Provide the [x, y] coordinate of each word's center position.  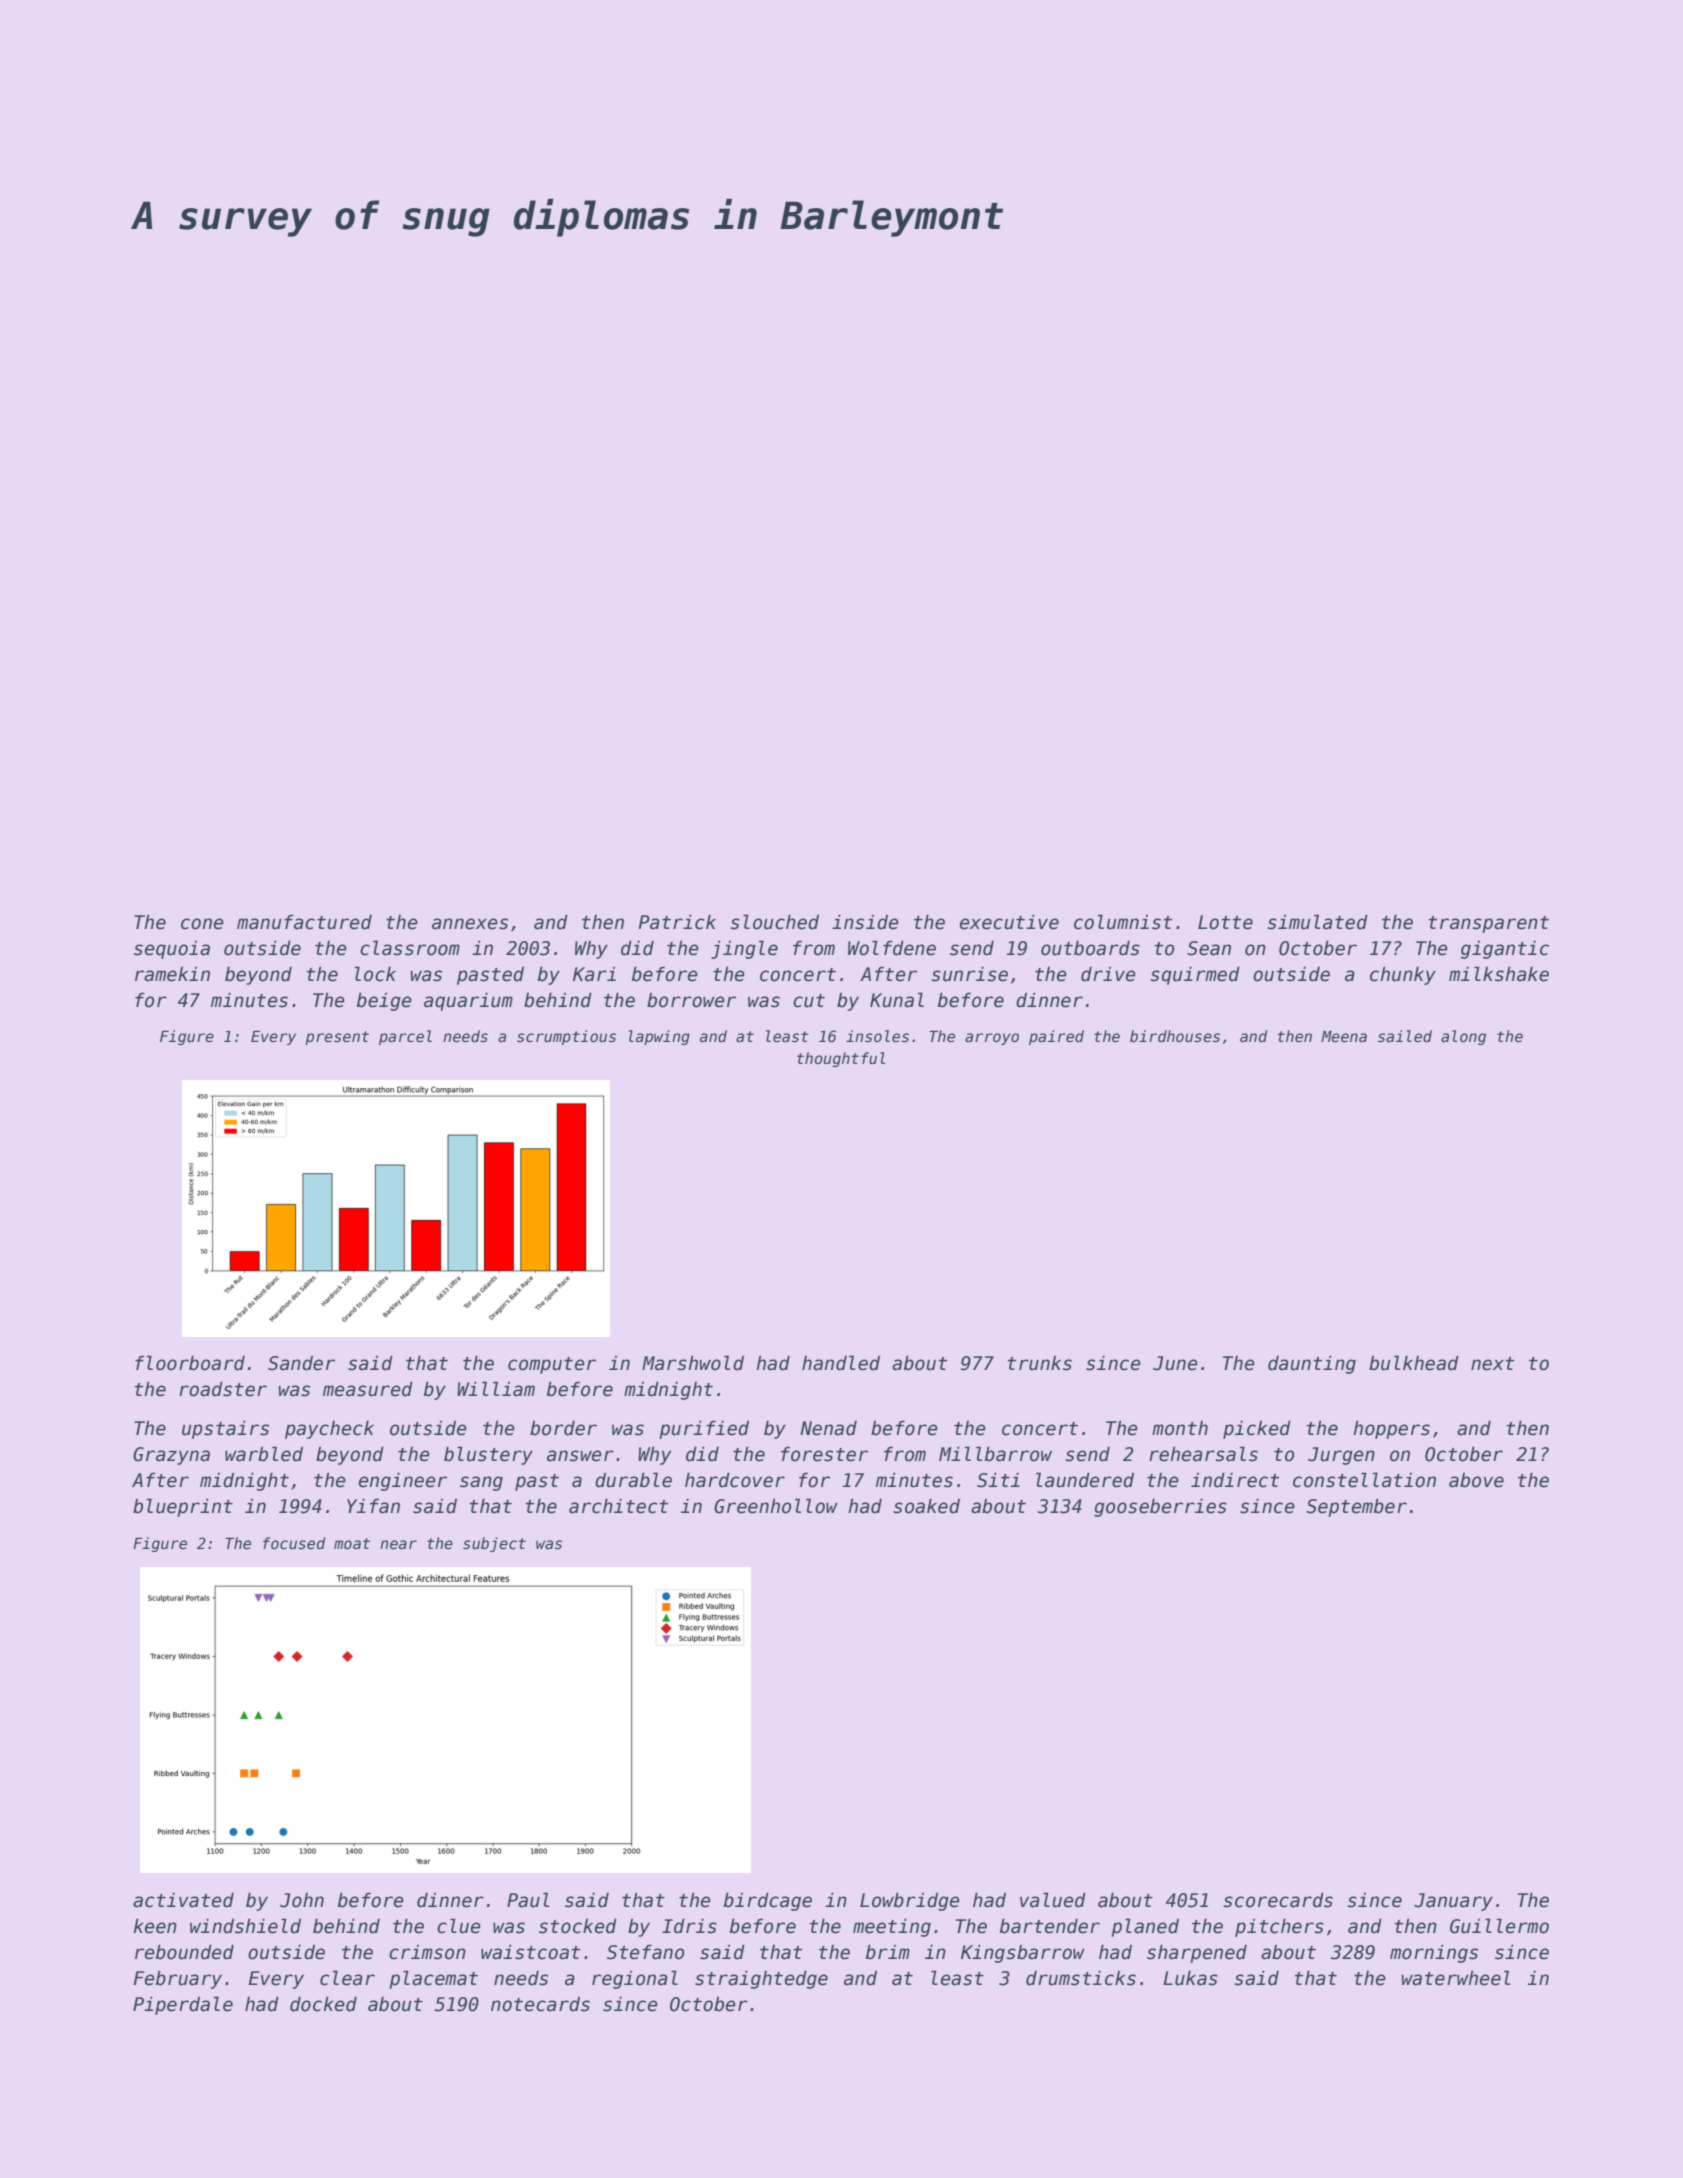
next [1492, 1364]
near [398, 1544]
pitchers [1279, 1928]
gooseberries [1160, 1508]
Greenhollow [776, 1506]
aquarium [468, 1002]
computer [552, 1365]
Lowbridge [910, 1902]
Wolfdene [892, 948]
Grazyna [171, 1456]
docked [323, 2004]
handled [841, 1363]
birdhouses [1175, 1036]
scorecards [1278, 1900]
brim [888, 1952]
